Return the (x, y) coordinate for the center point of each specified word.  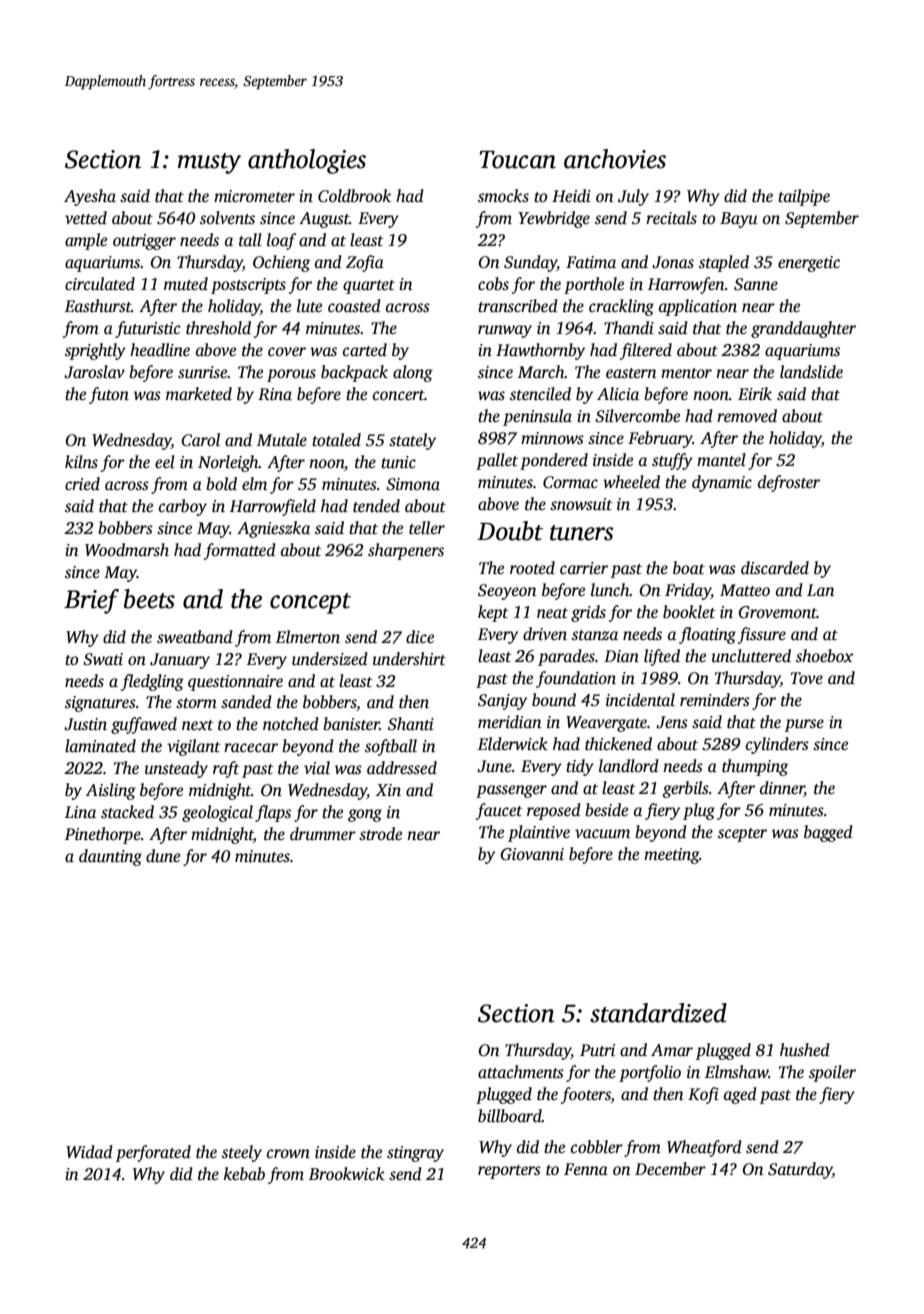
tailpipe (804, 197)
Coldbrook (354, 196)
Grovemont (777, 612)
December (670, 1169)
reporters (509, 1172)
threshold (218, 328)
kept (493, 613)
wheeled (631, 482)
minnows (552, 438)
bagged (828, 833)
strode (380, 834)
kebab (244, 1174)
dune (163, 856)
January (180, 661)
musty (209, 163)
